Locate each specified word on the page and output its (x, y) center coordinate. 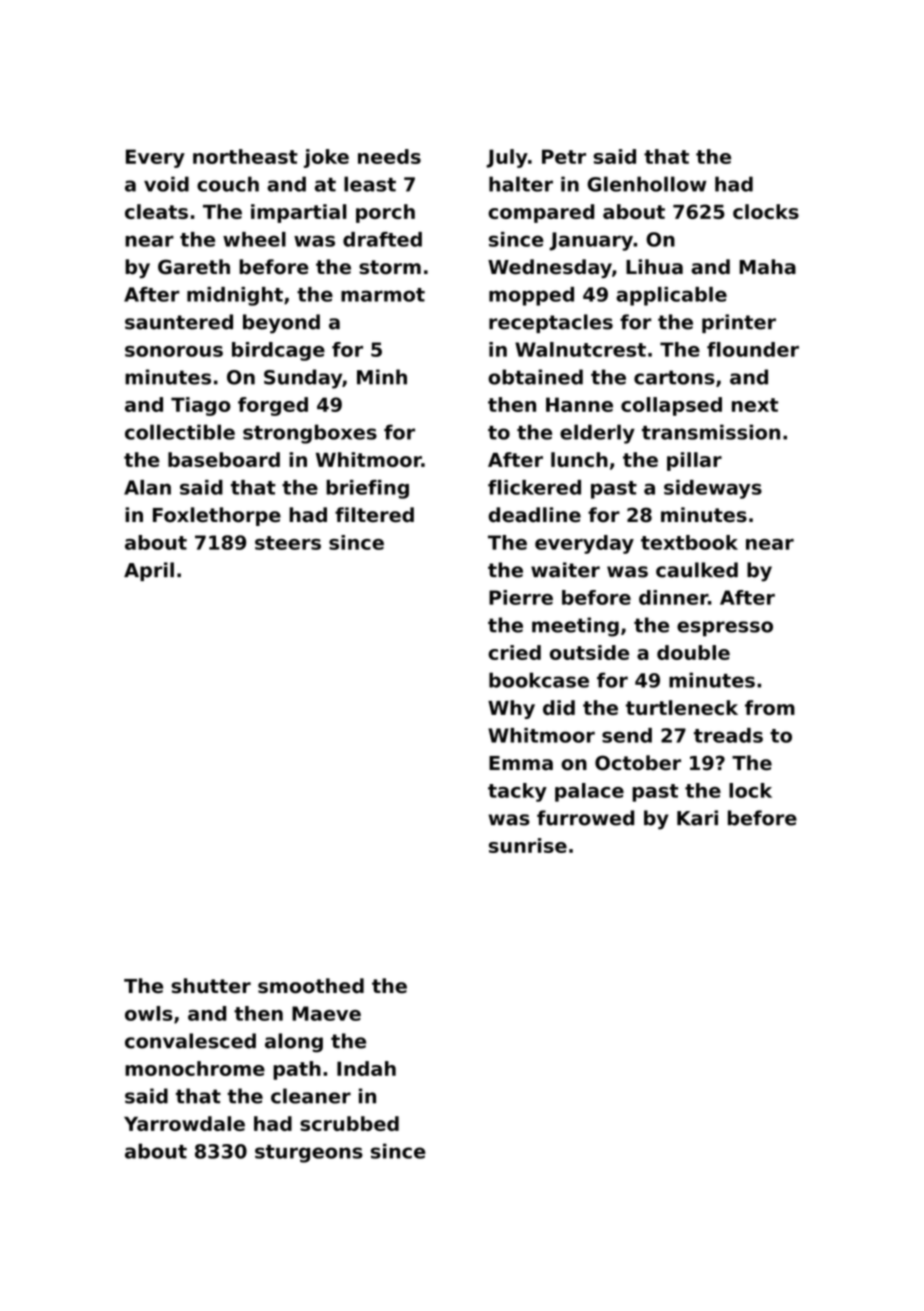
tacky (517, 792)
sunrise (528, 845)
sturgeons (309, 1154)
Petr (564, 156)
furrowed (585, 818)
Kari (697, 818)
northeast (245, 156)
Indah (366, 1068)
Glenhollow (646, 184)
